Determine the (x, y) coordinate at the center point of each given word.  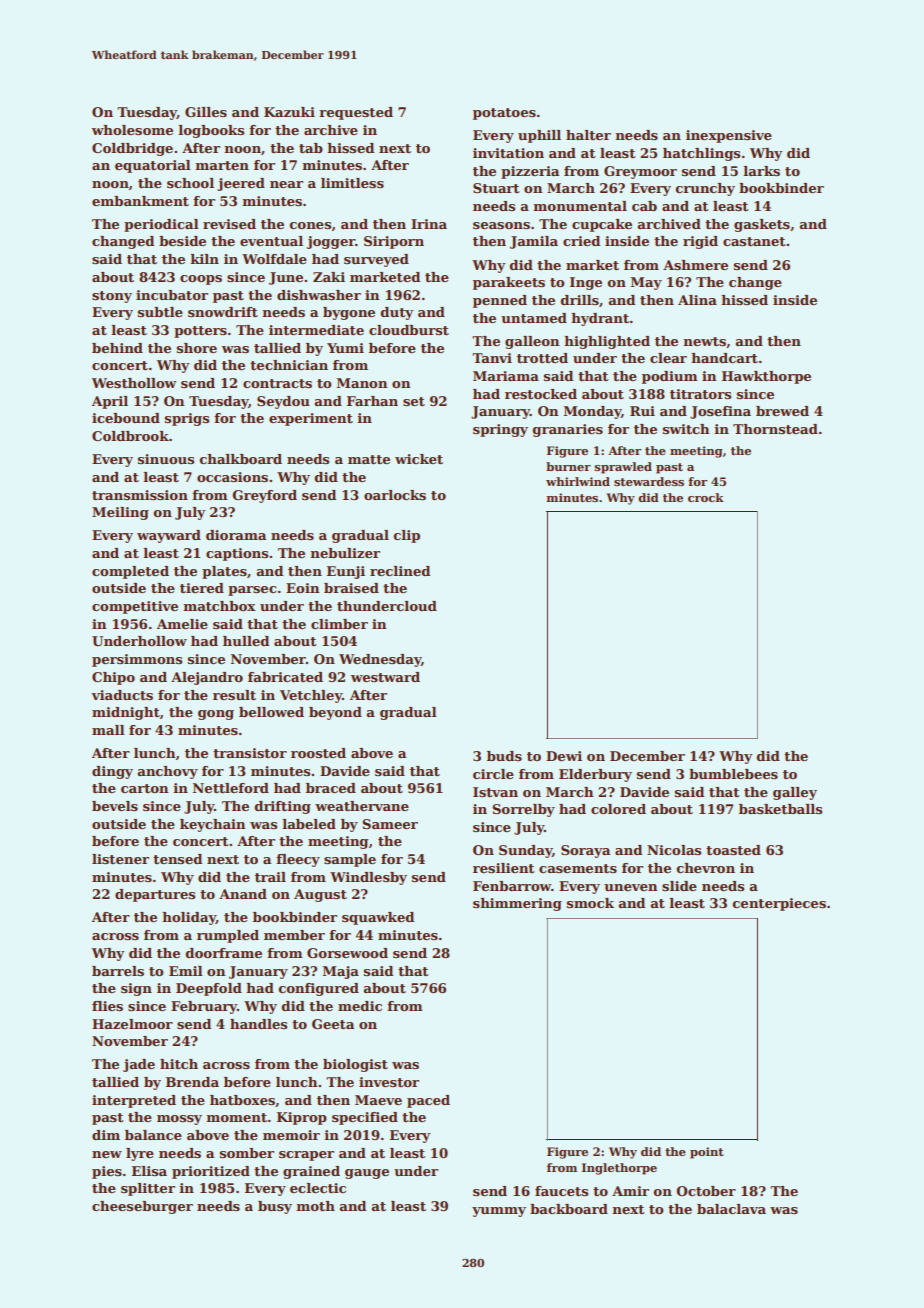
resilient (503, 868)
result (234, 695)
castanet (754, 241)
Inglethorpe (619, 1169)
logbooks (211, 131)
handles (258, 1024)
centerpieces (779, 904)
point (707, 1153)
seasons (501, 225)
